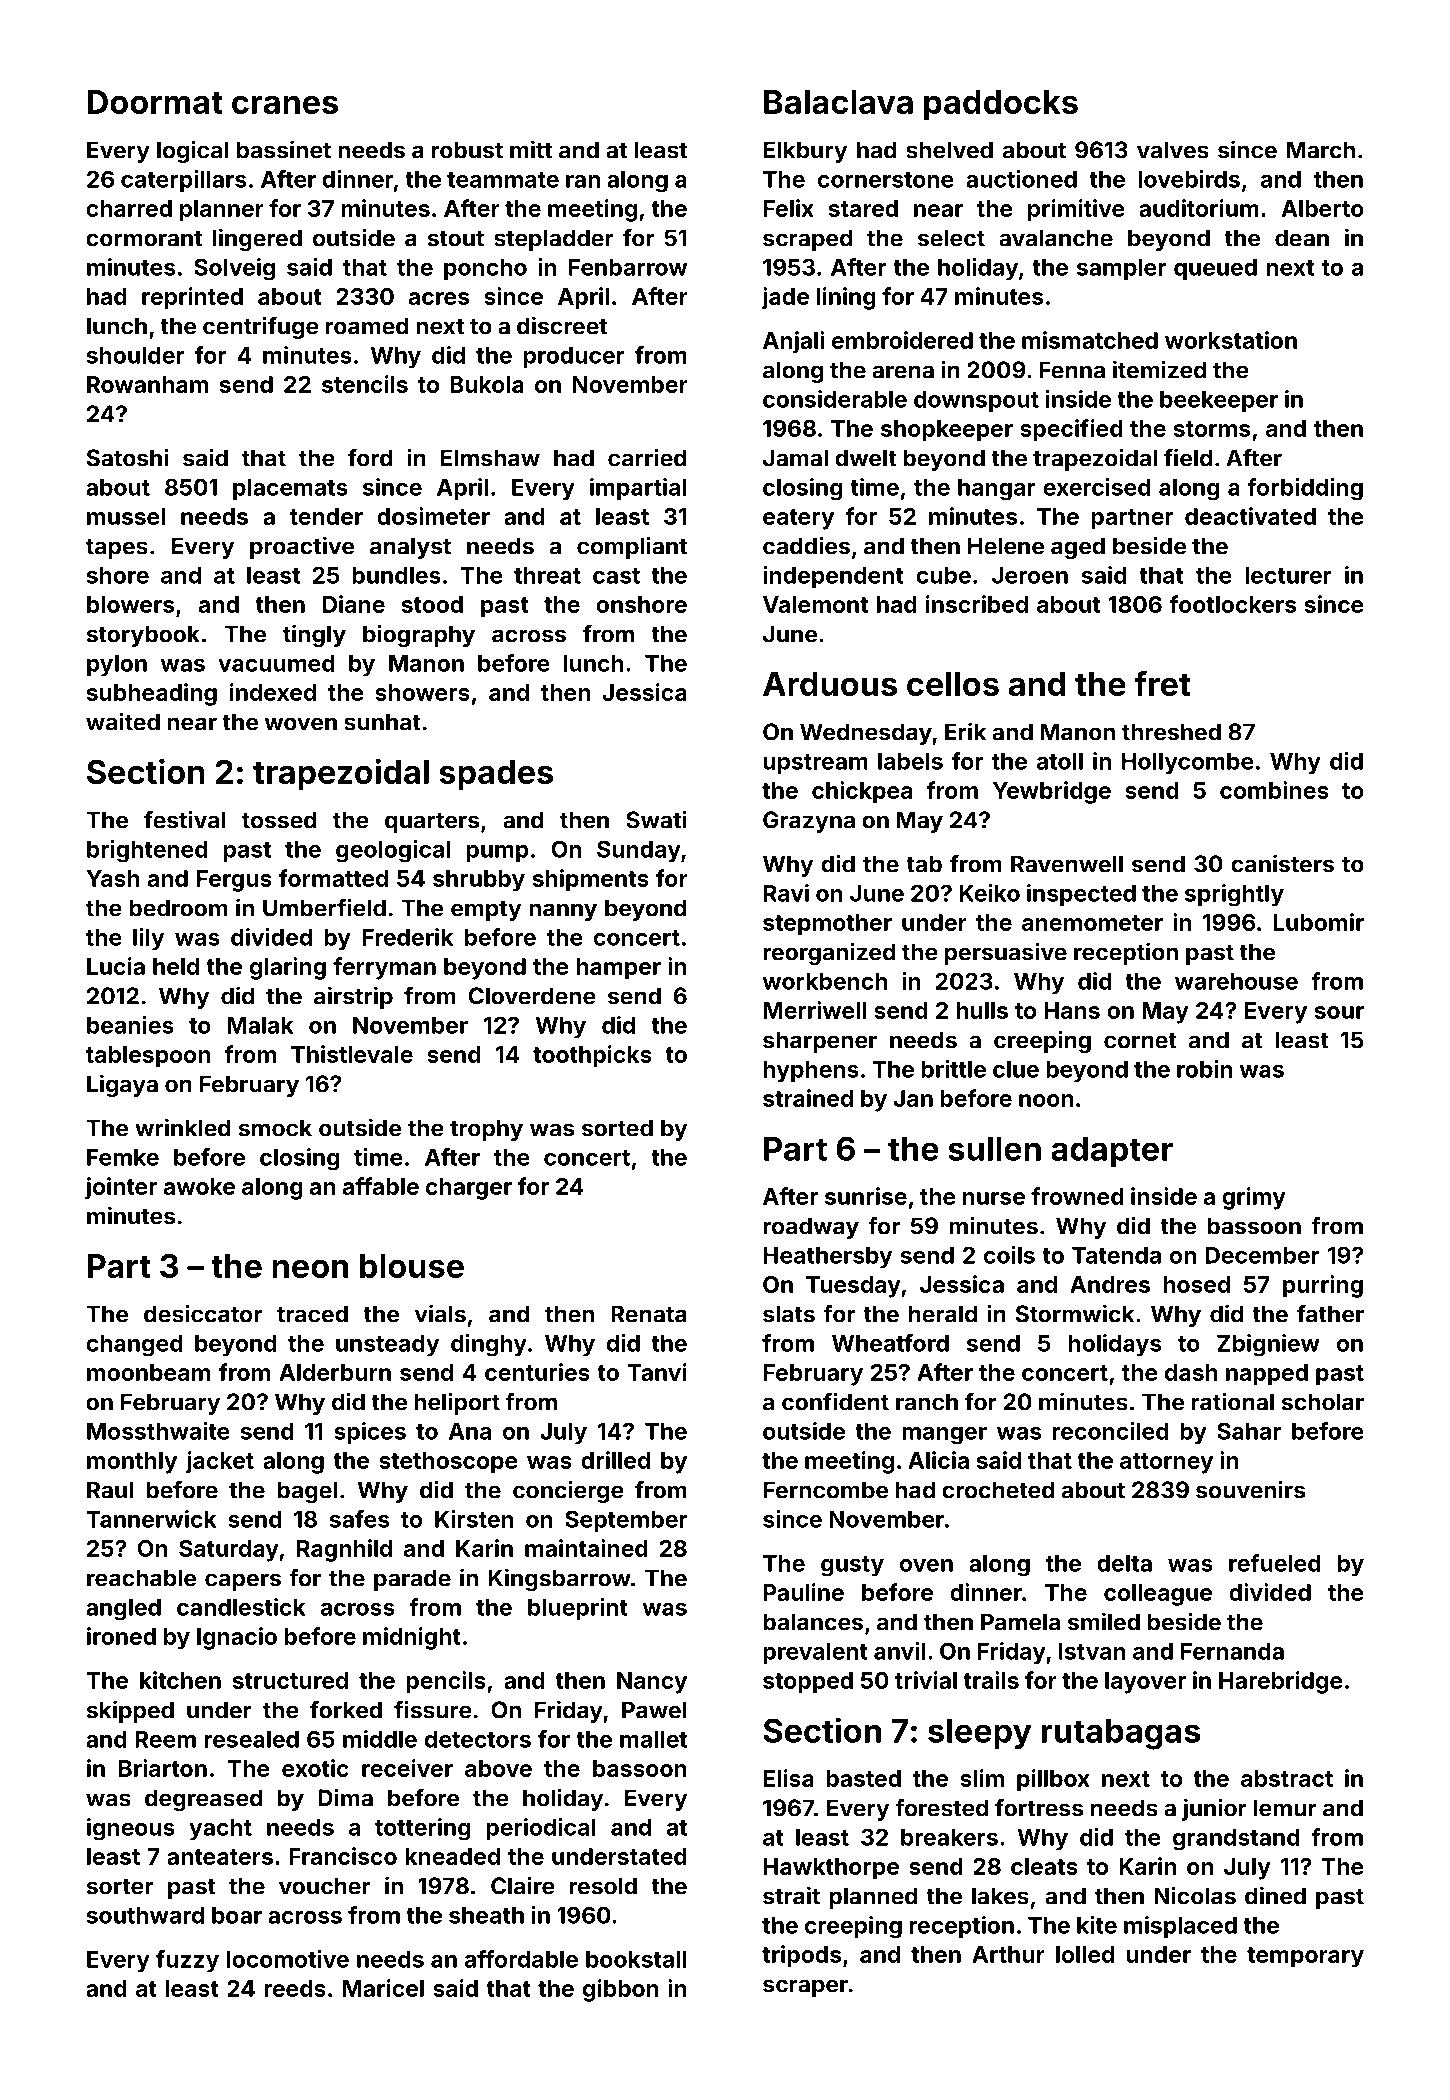 The image size is (1450, 2100). I want to click on Ferncombe, so click(826, 1490).
